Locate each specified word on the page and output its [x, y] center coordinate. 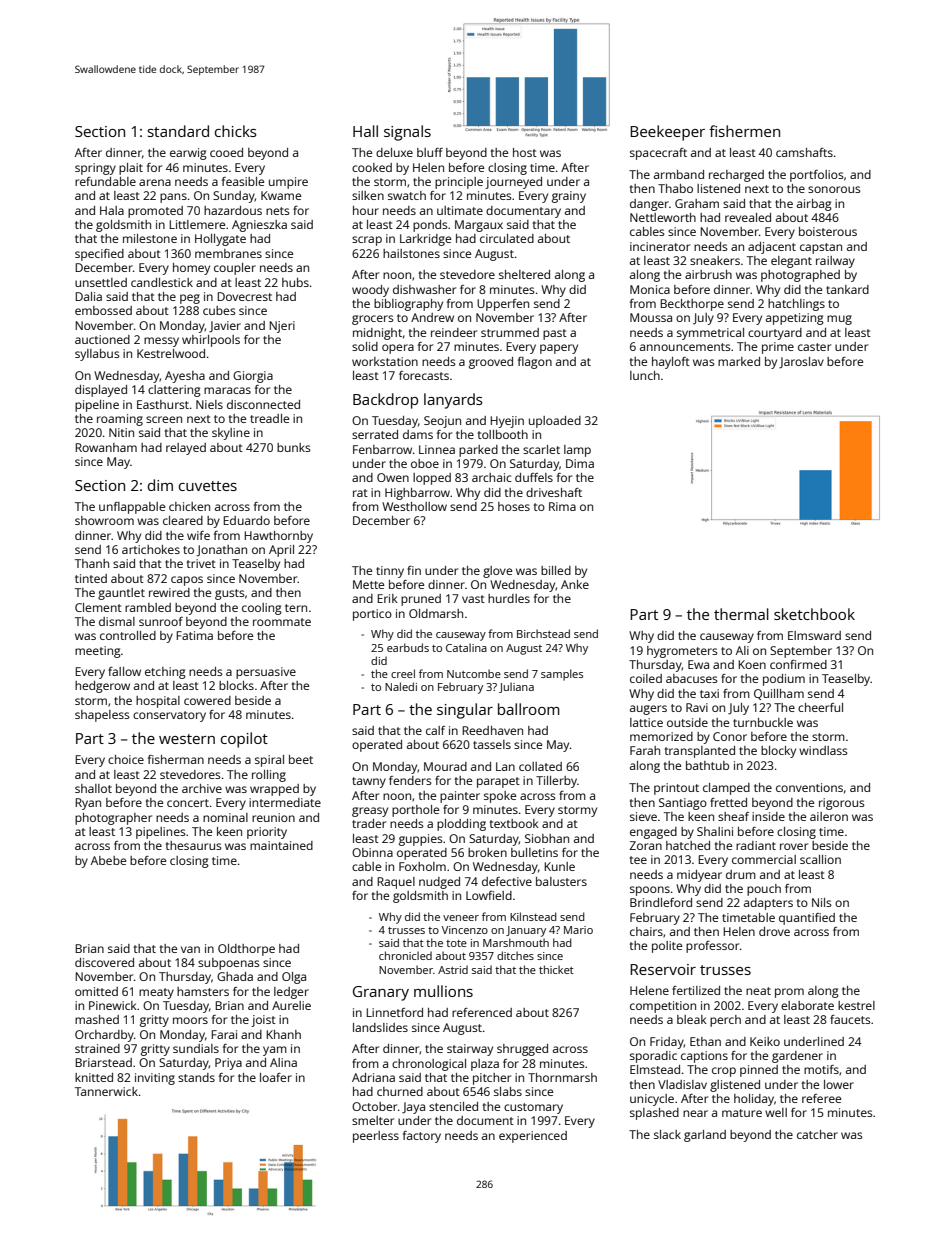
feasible [243, 181]
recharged [736, 176]
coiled [646, 678]
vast [473, 599]
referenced [482, 1012]
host [525, 152]
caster [814, 347]
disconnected [263, 404]
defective [507, 881]
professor [712, 947]
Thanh [92, 563]
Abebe [108, 860]
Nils [822, 902]
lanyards [453, 401]
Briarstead [103, 1062]
